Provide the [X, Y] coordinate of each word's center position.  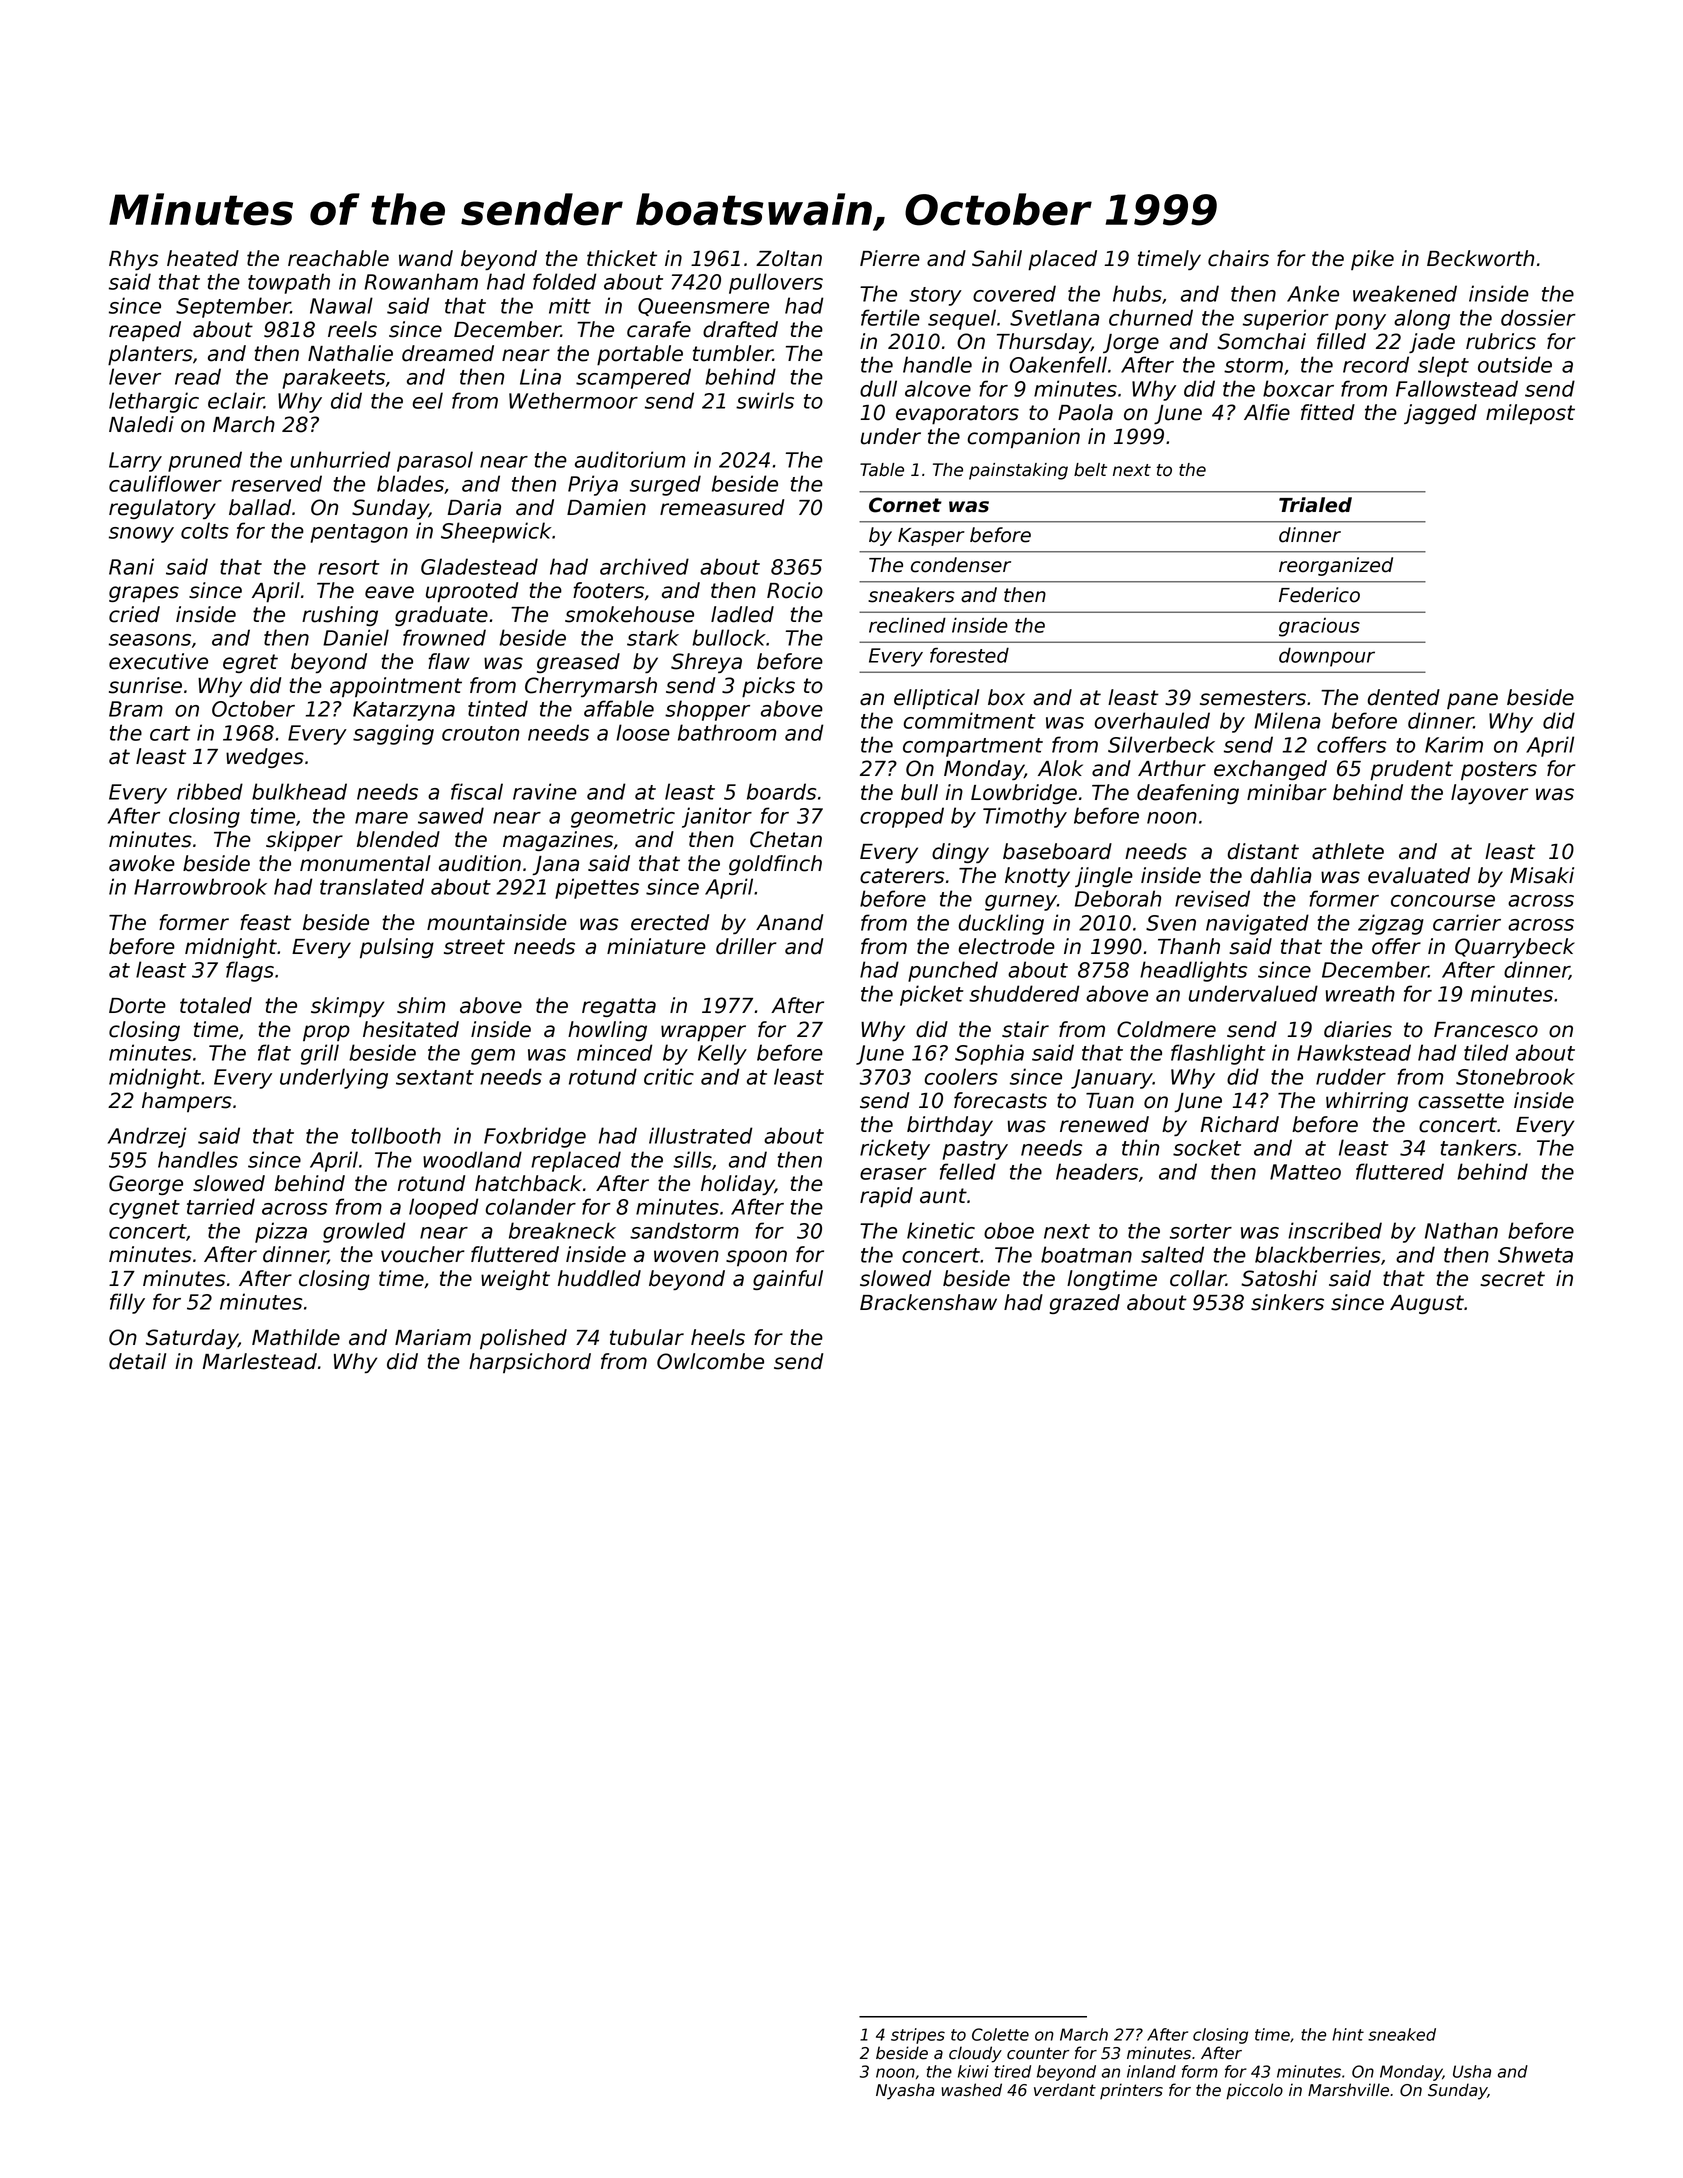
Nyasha [905, 2091]
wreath [1360, 993]
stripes [918, 2036]
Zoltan [789, 258]
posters [1499, 770]
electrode [1007, 946]
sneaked [1402, 2034]
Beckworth [1480, 258]
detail [137, 1361]
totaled [216, 1005]
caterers [902, 876]
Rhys [133, 260]
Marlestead [260, 1361]
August [1427, 1304]
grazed [1085, 1304]
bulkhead [299, 791]
